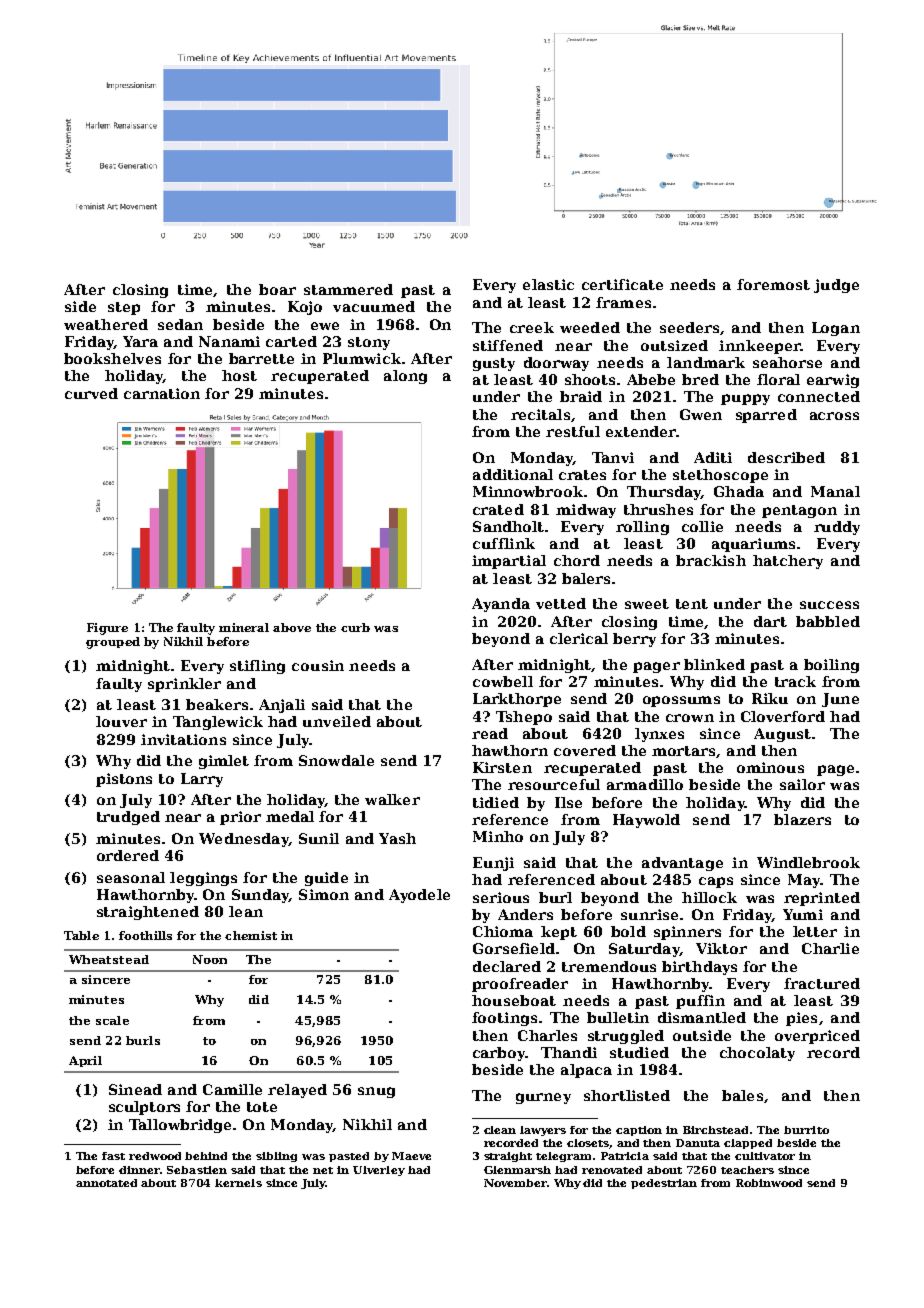 The image size is (924, 1308). I want to click on pistons, so click(124, 780).
